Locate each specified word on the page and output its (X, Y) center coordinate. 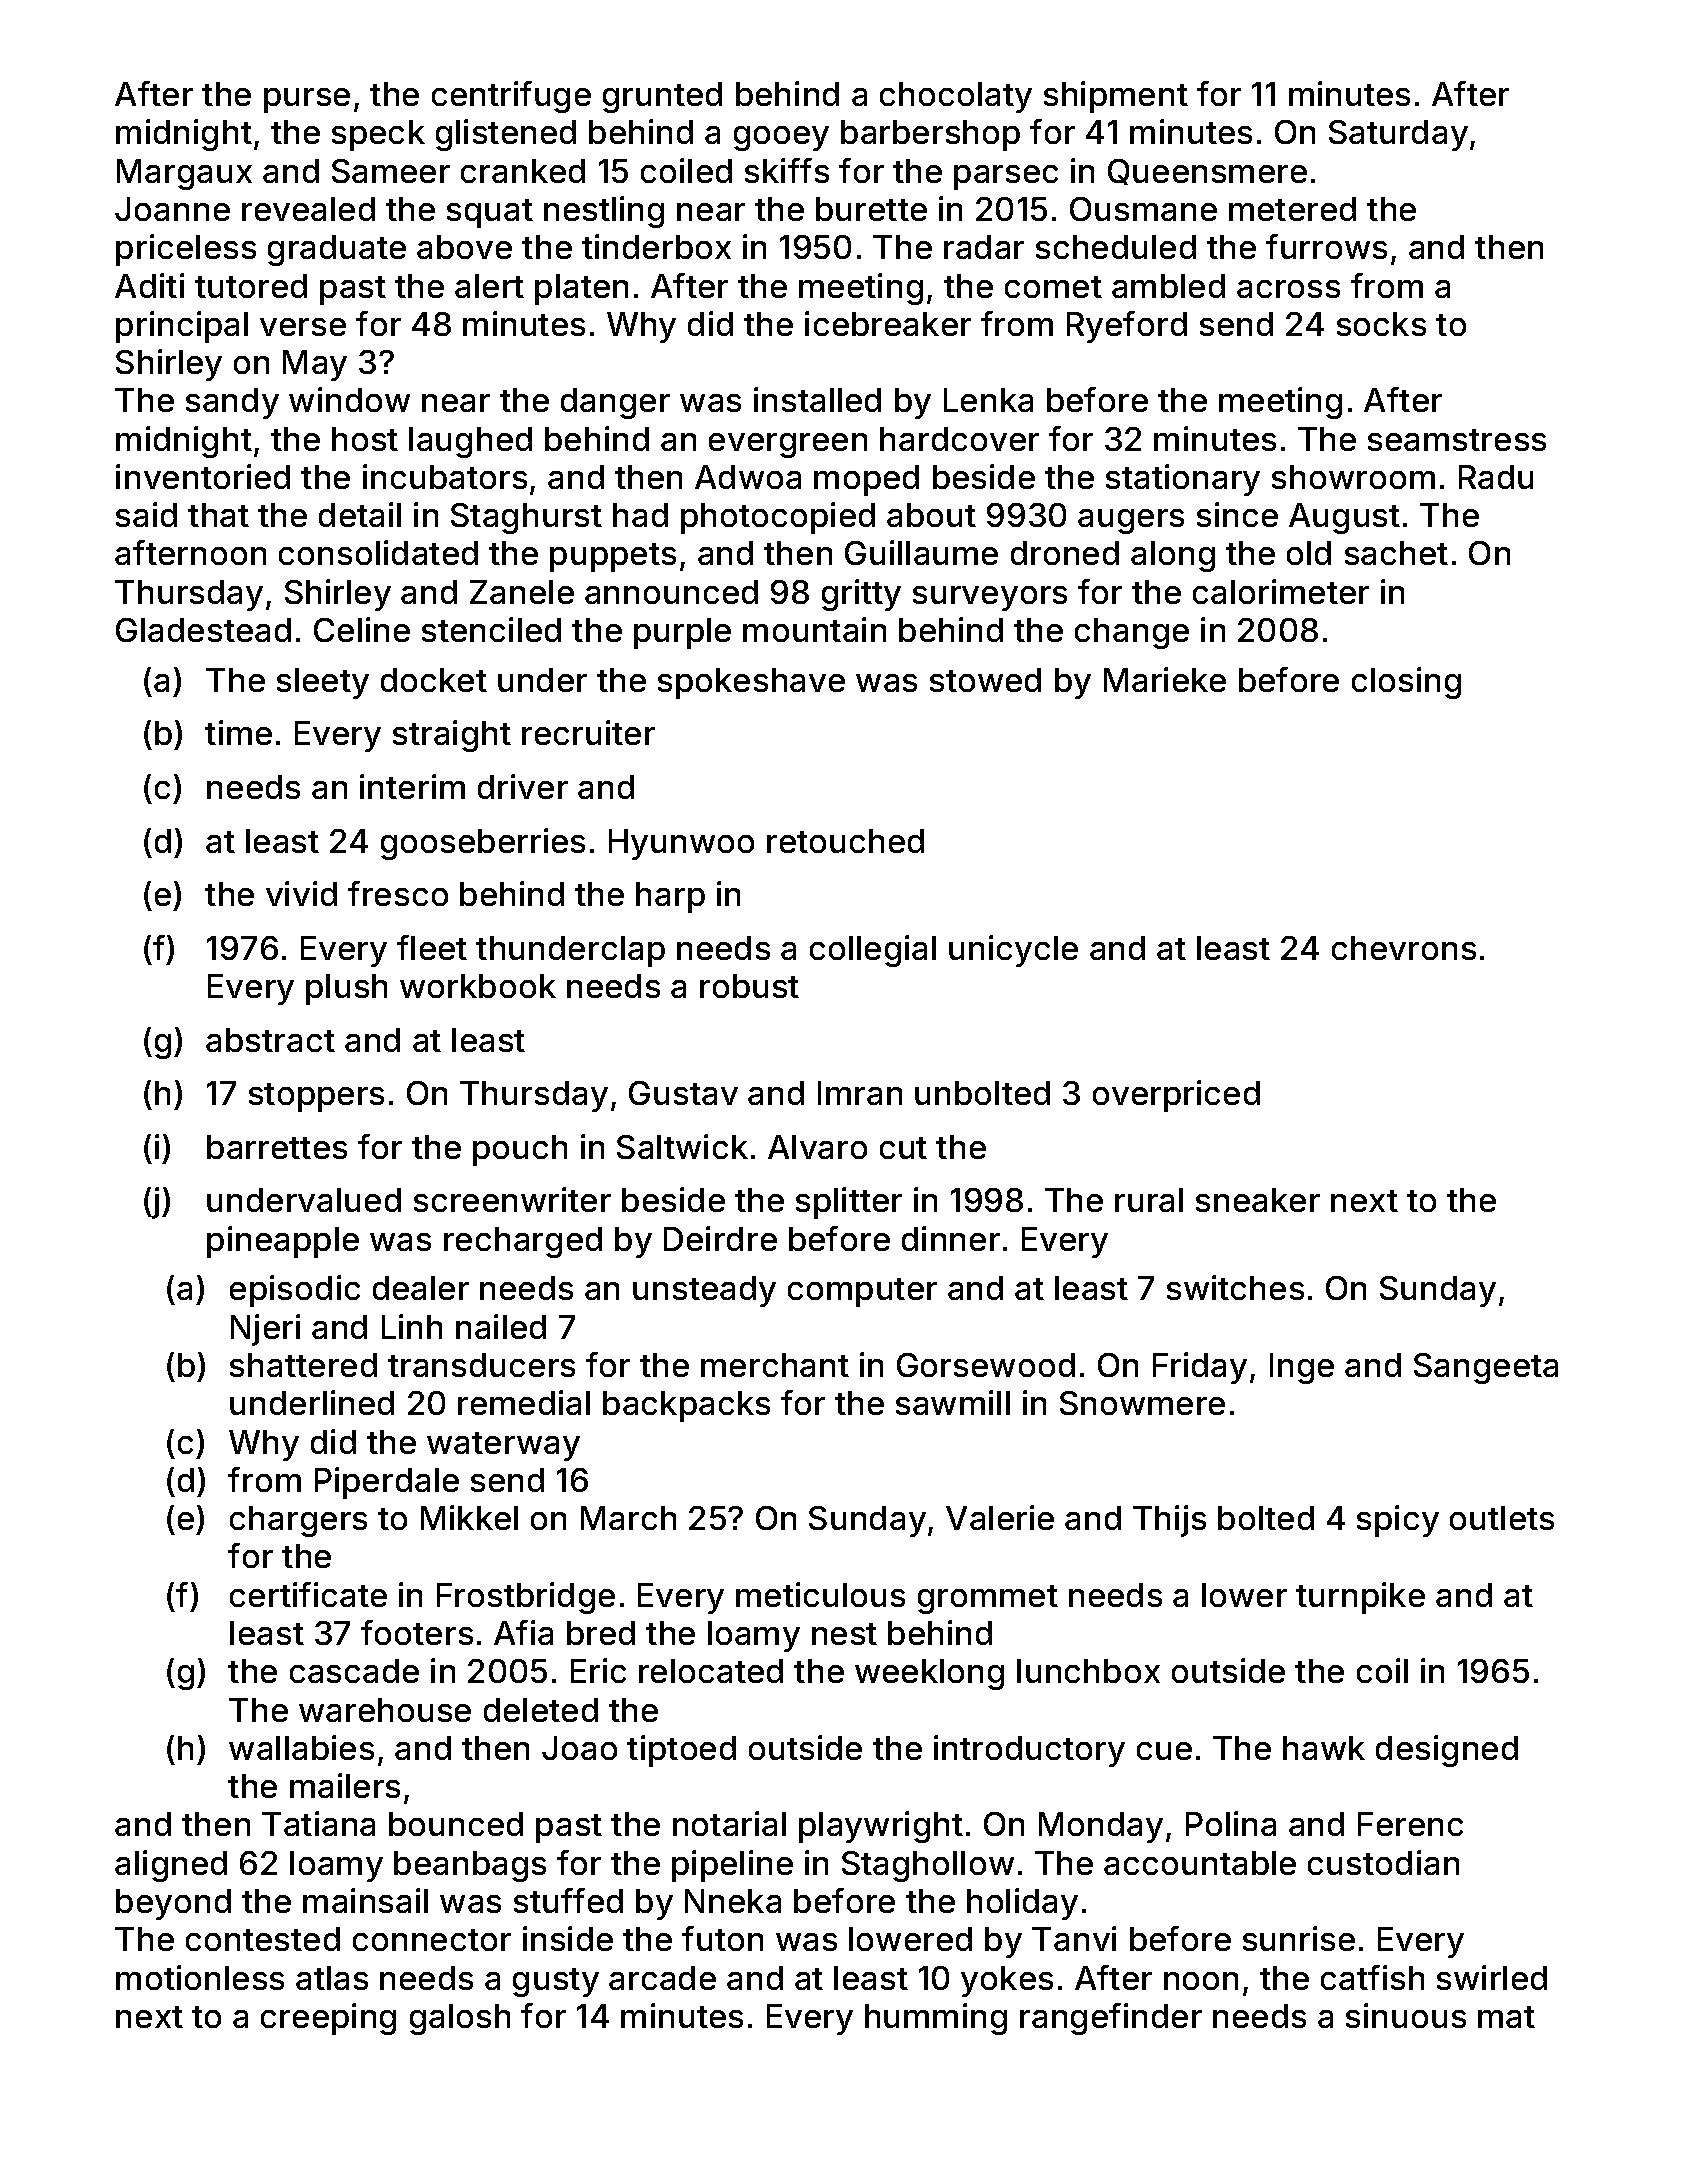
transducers (481, 1365)
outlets (1502, 1518)
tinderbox (656, 246)
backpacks (686, 1406)
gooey (781, 138)
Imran (860, 1093)
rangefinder (1111, 2019)
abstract (270, 1040)
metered (1292, 209)
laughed (470, 442)
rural (1149, 1200)
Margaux (184, 174)
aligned (171, 1866)
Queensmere (1207, 172)
